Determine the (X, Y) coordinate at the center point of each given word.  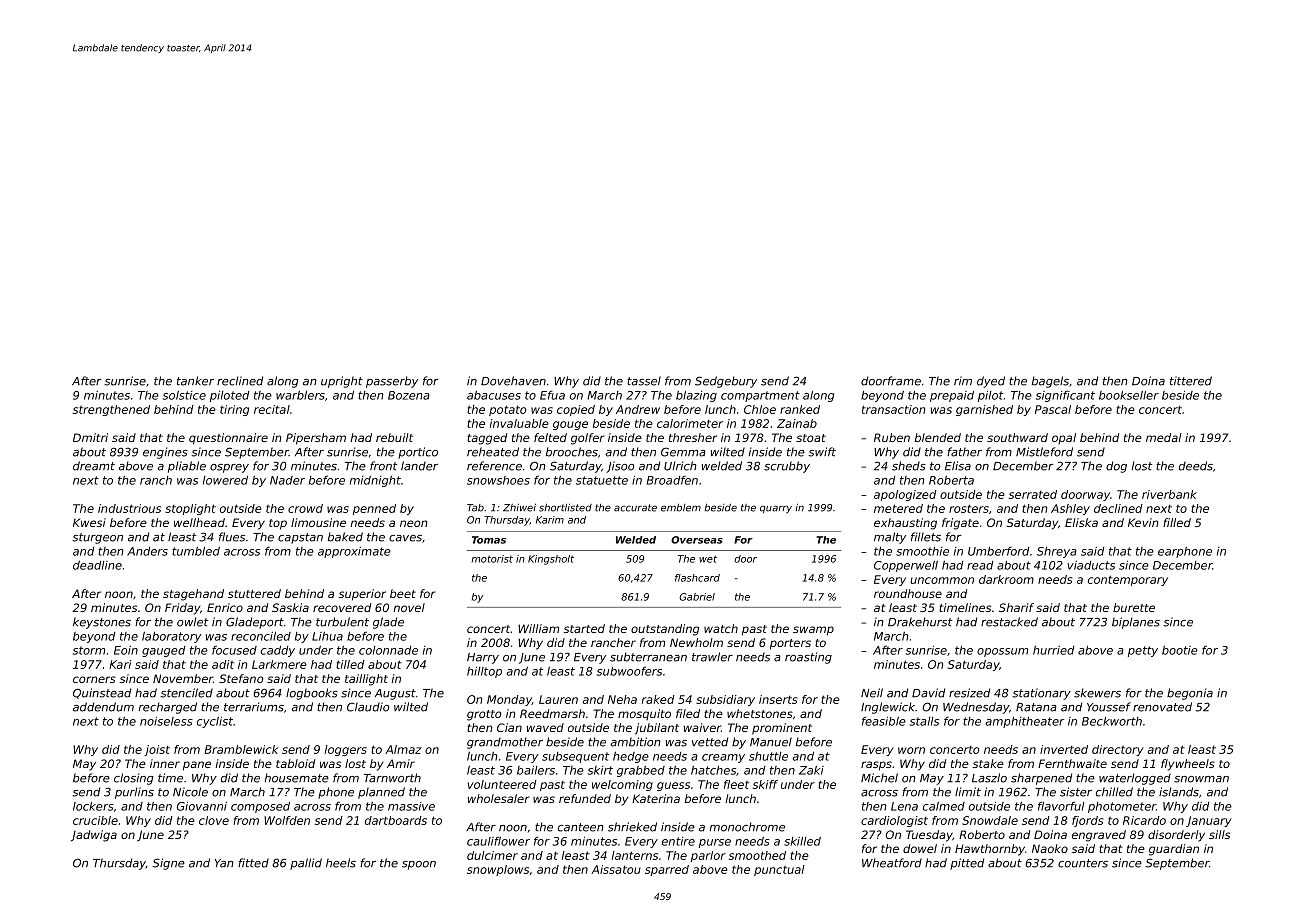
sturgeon (97, 538)
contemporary (1128, 580)
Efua (552, 395)
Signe (168, 864)
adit (223, 664)
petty (1143, 651)
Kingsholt (551, 560)
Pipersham (316, 439)
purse (715, 843)
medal (1163, 437)
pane (197, 766)
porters (790, 644)
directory (1118, 750)
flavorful (1061, 806)
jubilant (657, 729)
